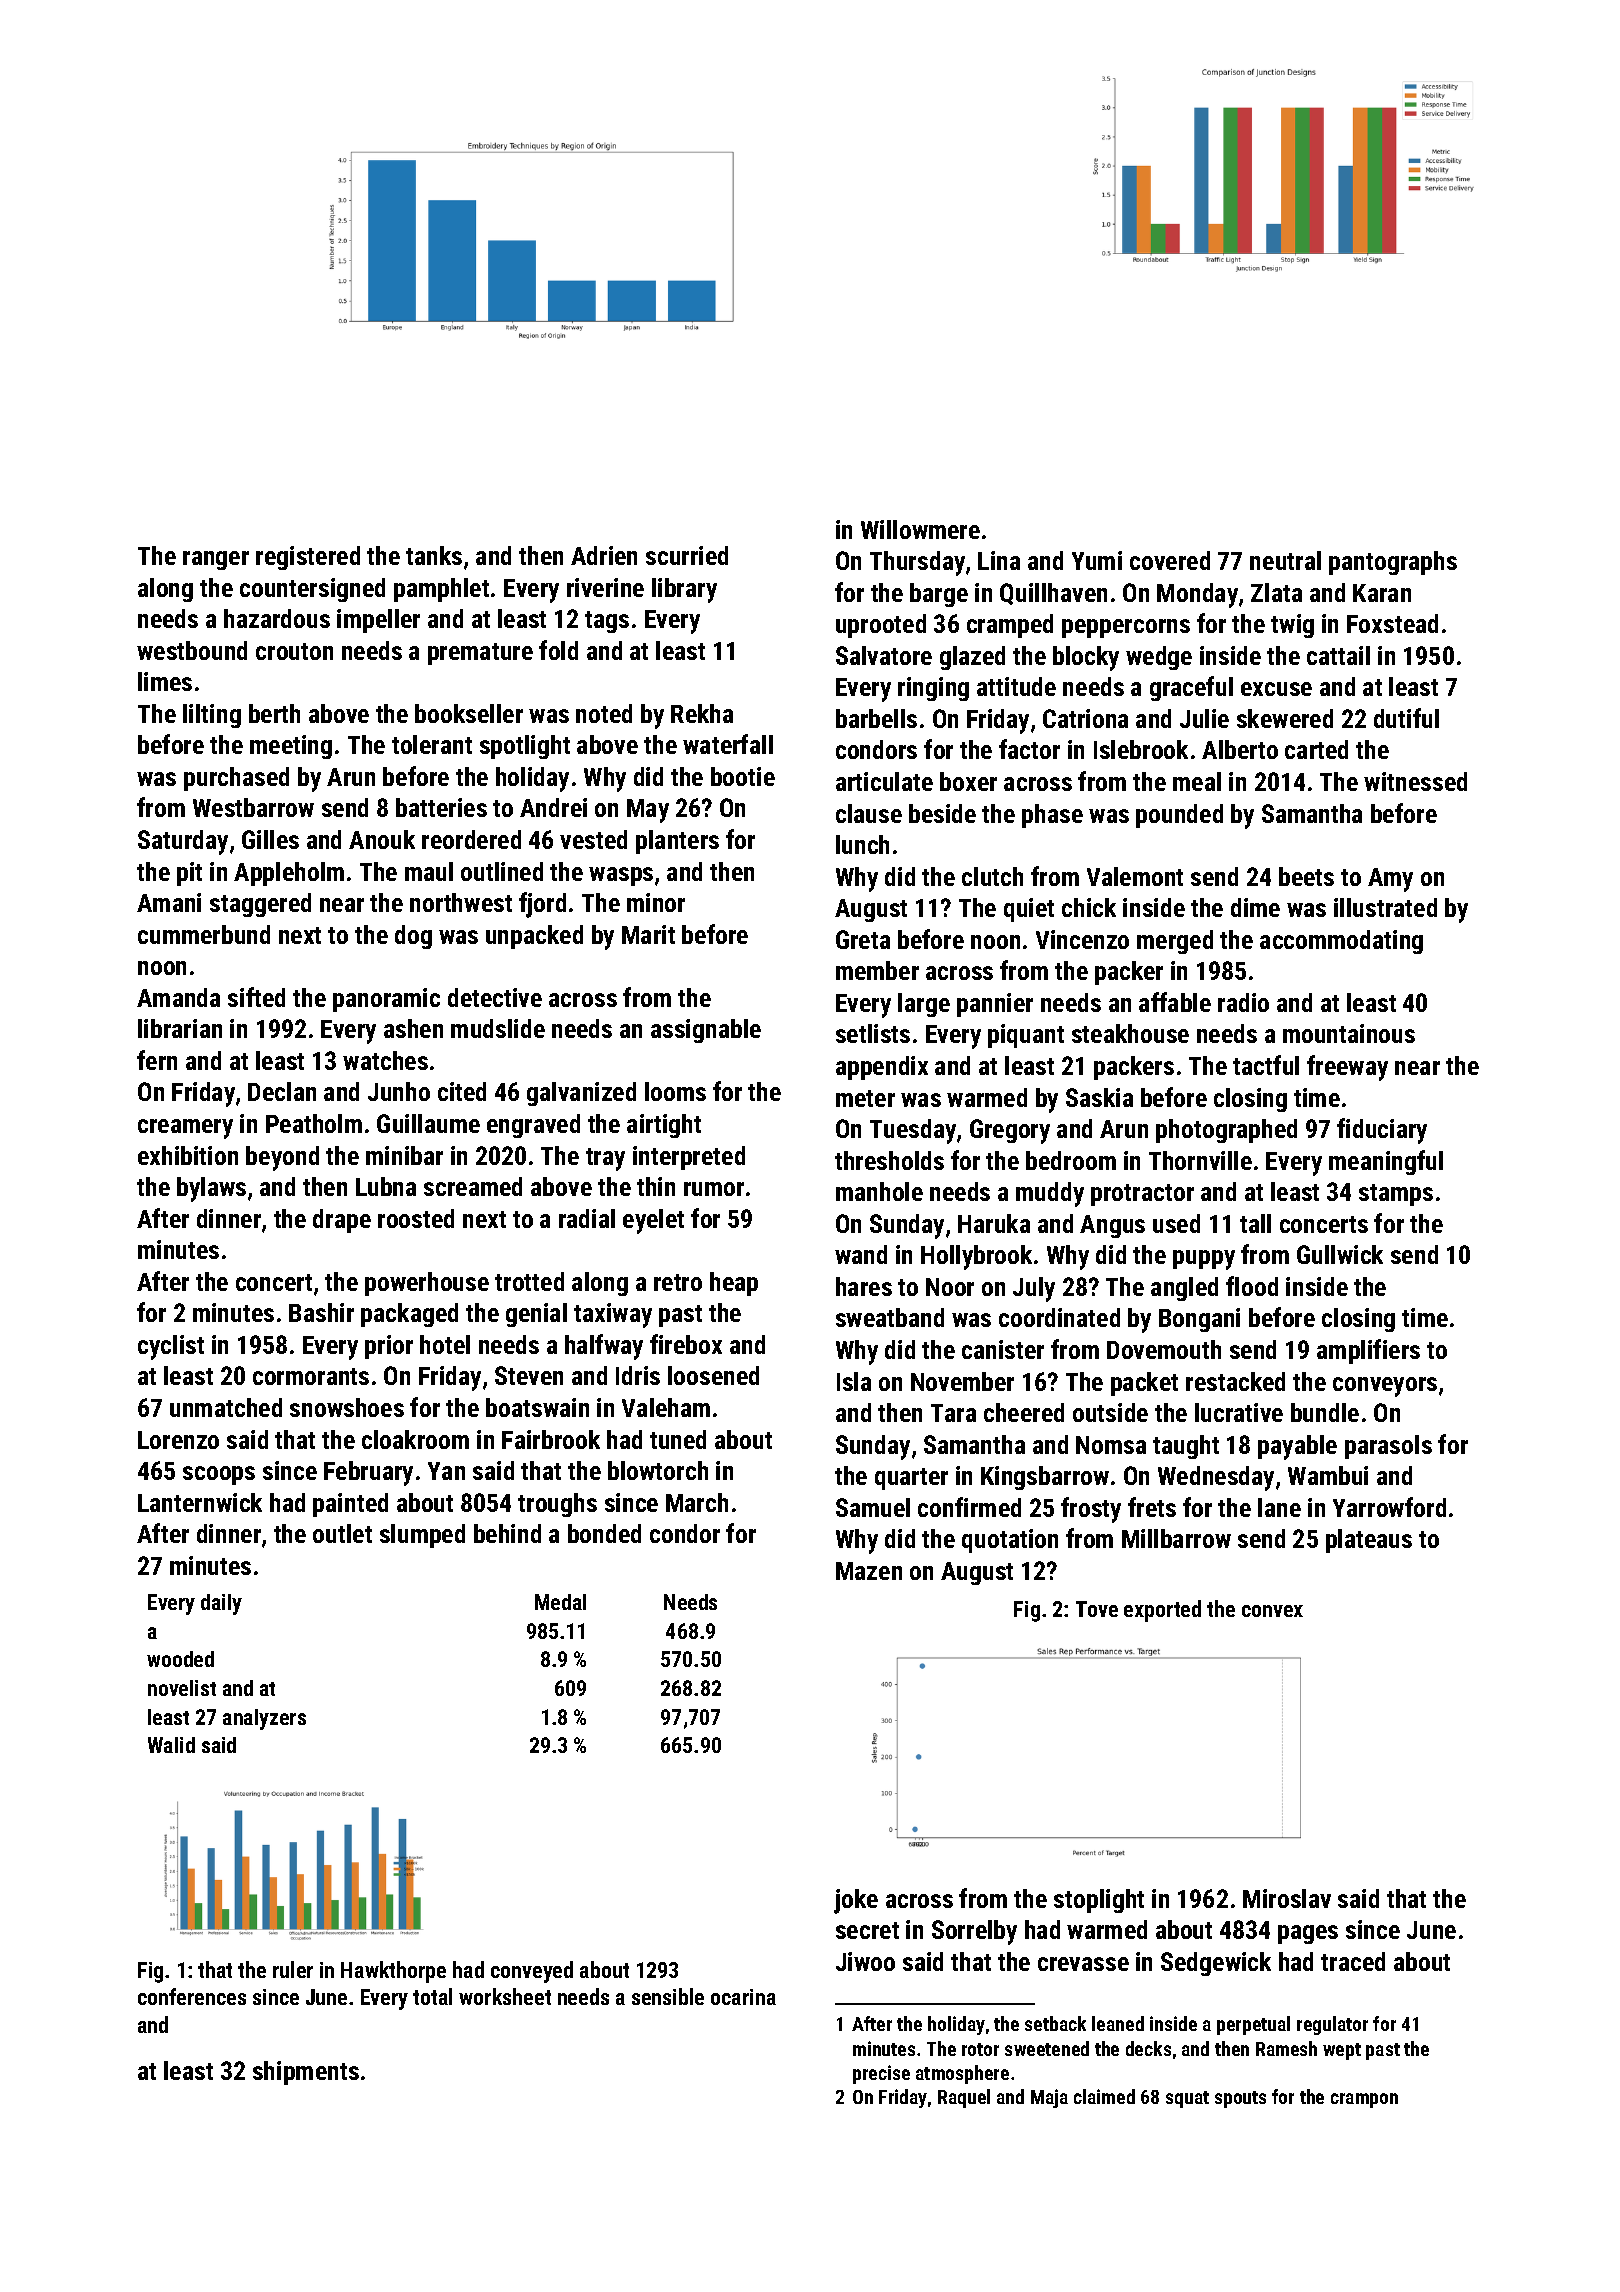 This screenshot has width=1620, height=2292. Describe the element at coordinates (293, 1969) in the screenshot. I see `ruler` at that location.
